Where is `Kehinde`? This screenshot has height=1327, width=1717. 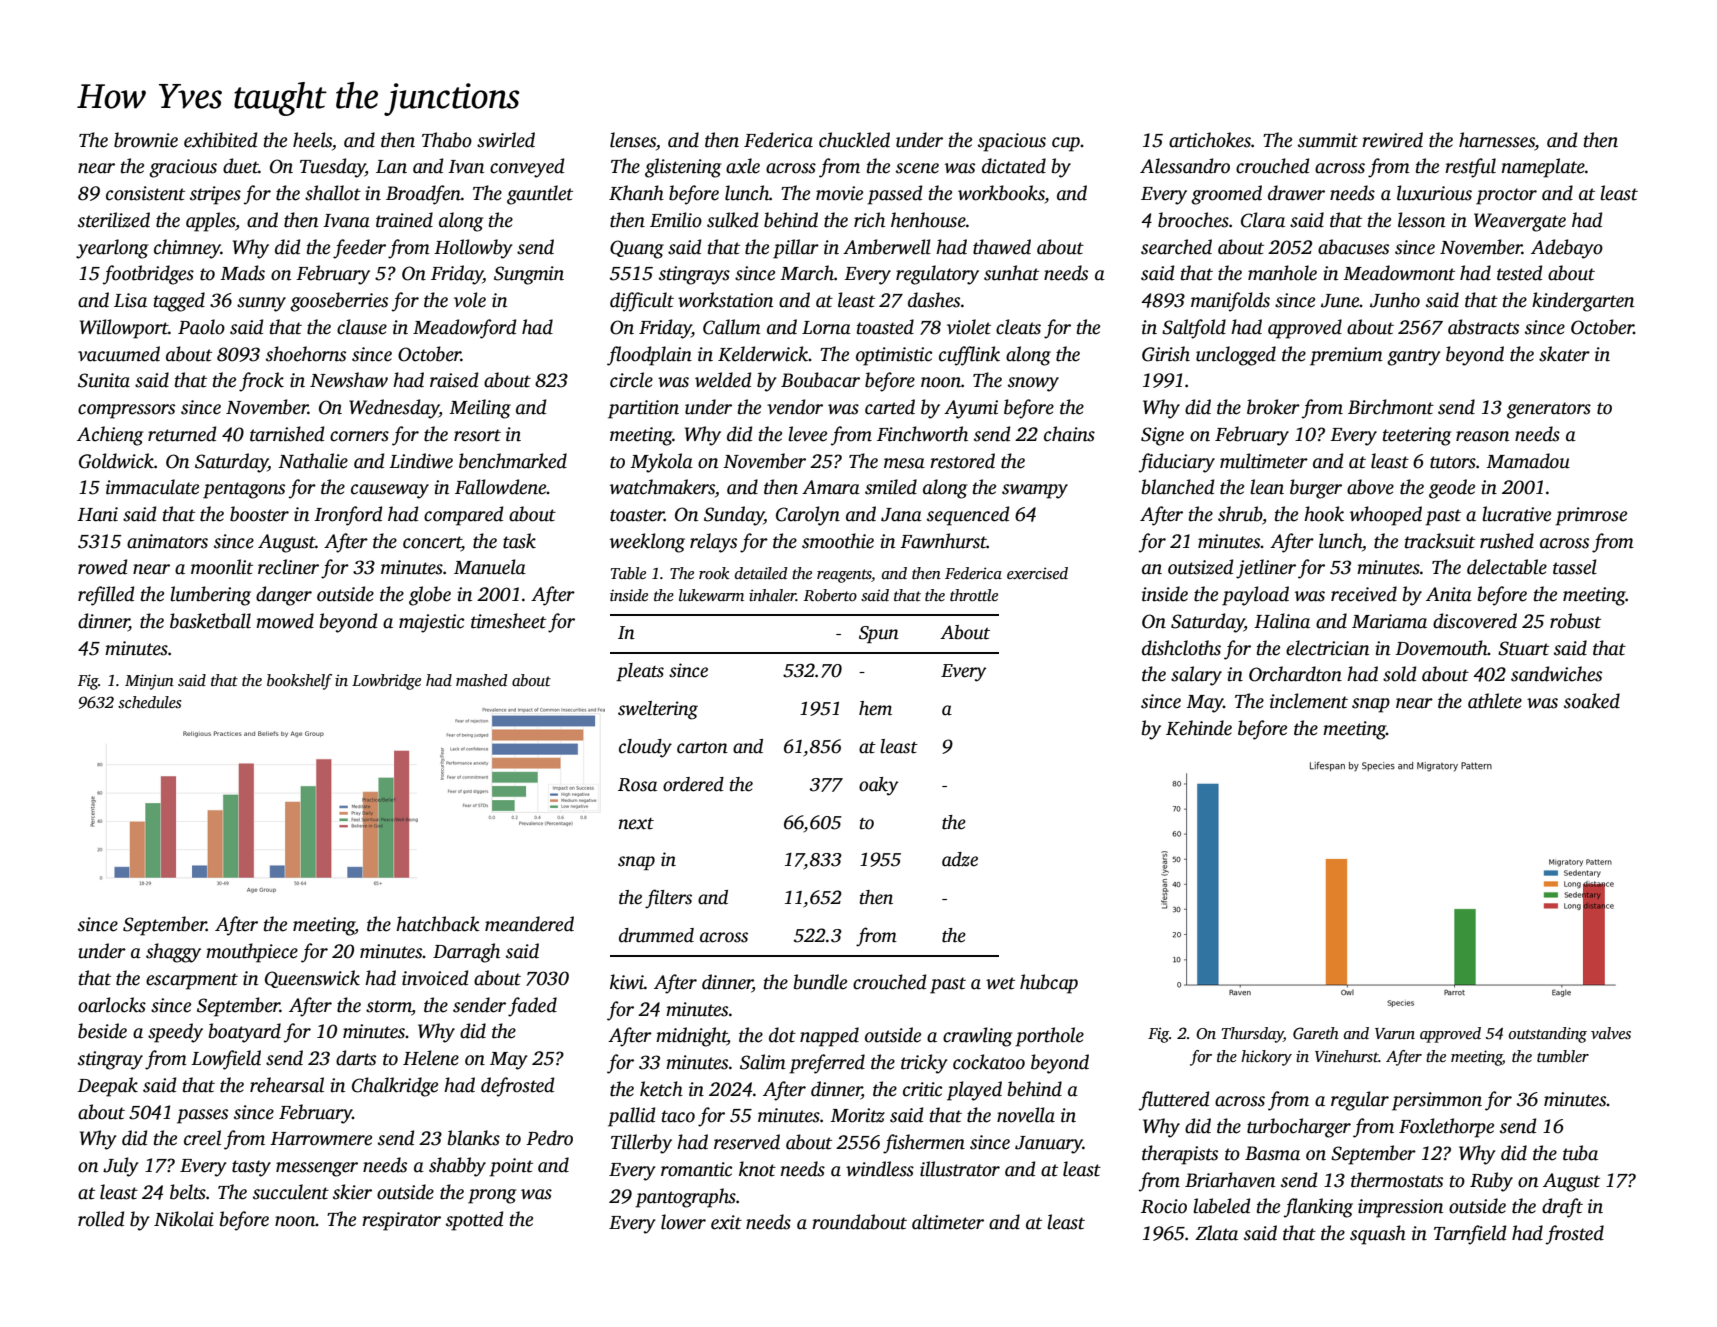 Kehinde is located at coordinates (1199, 728).
